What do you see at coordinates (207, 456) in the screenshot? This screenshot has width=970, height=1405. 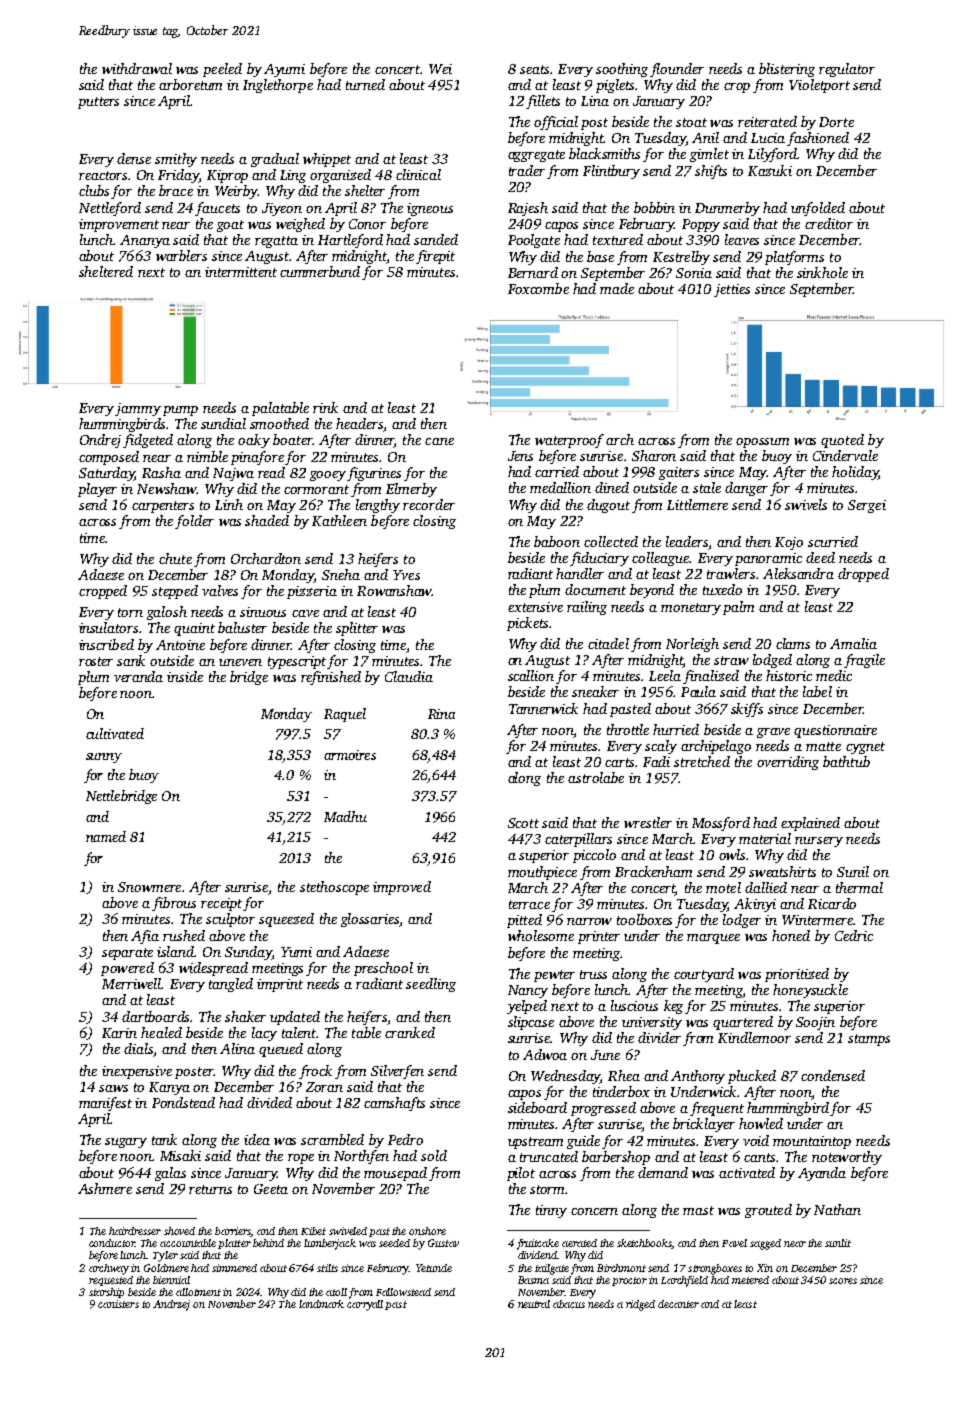 I see `nimble` at bounding box center [207, 456].
